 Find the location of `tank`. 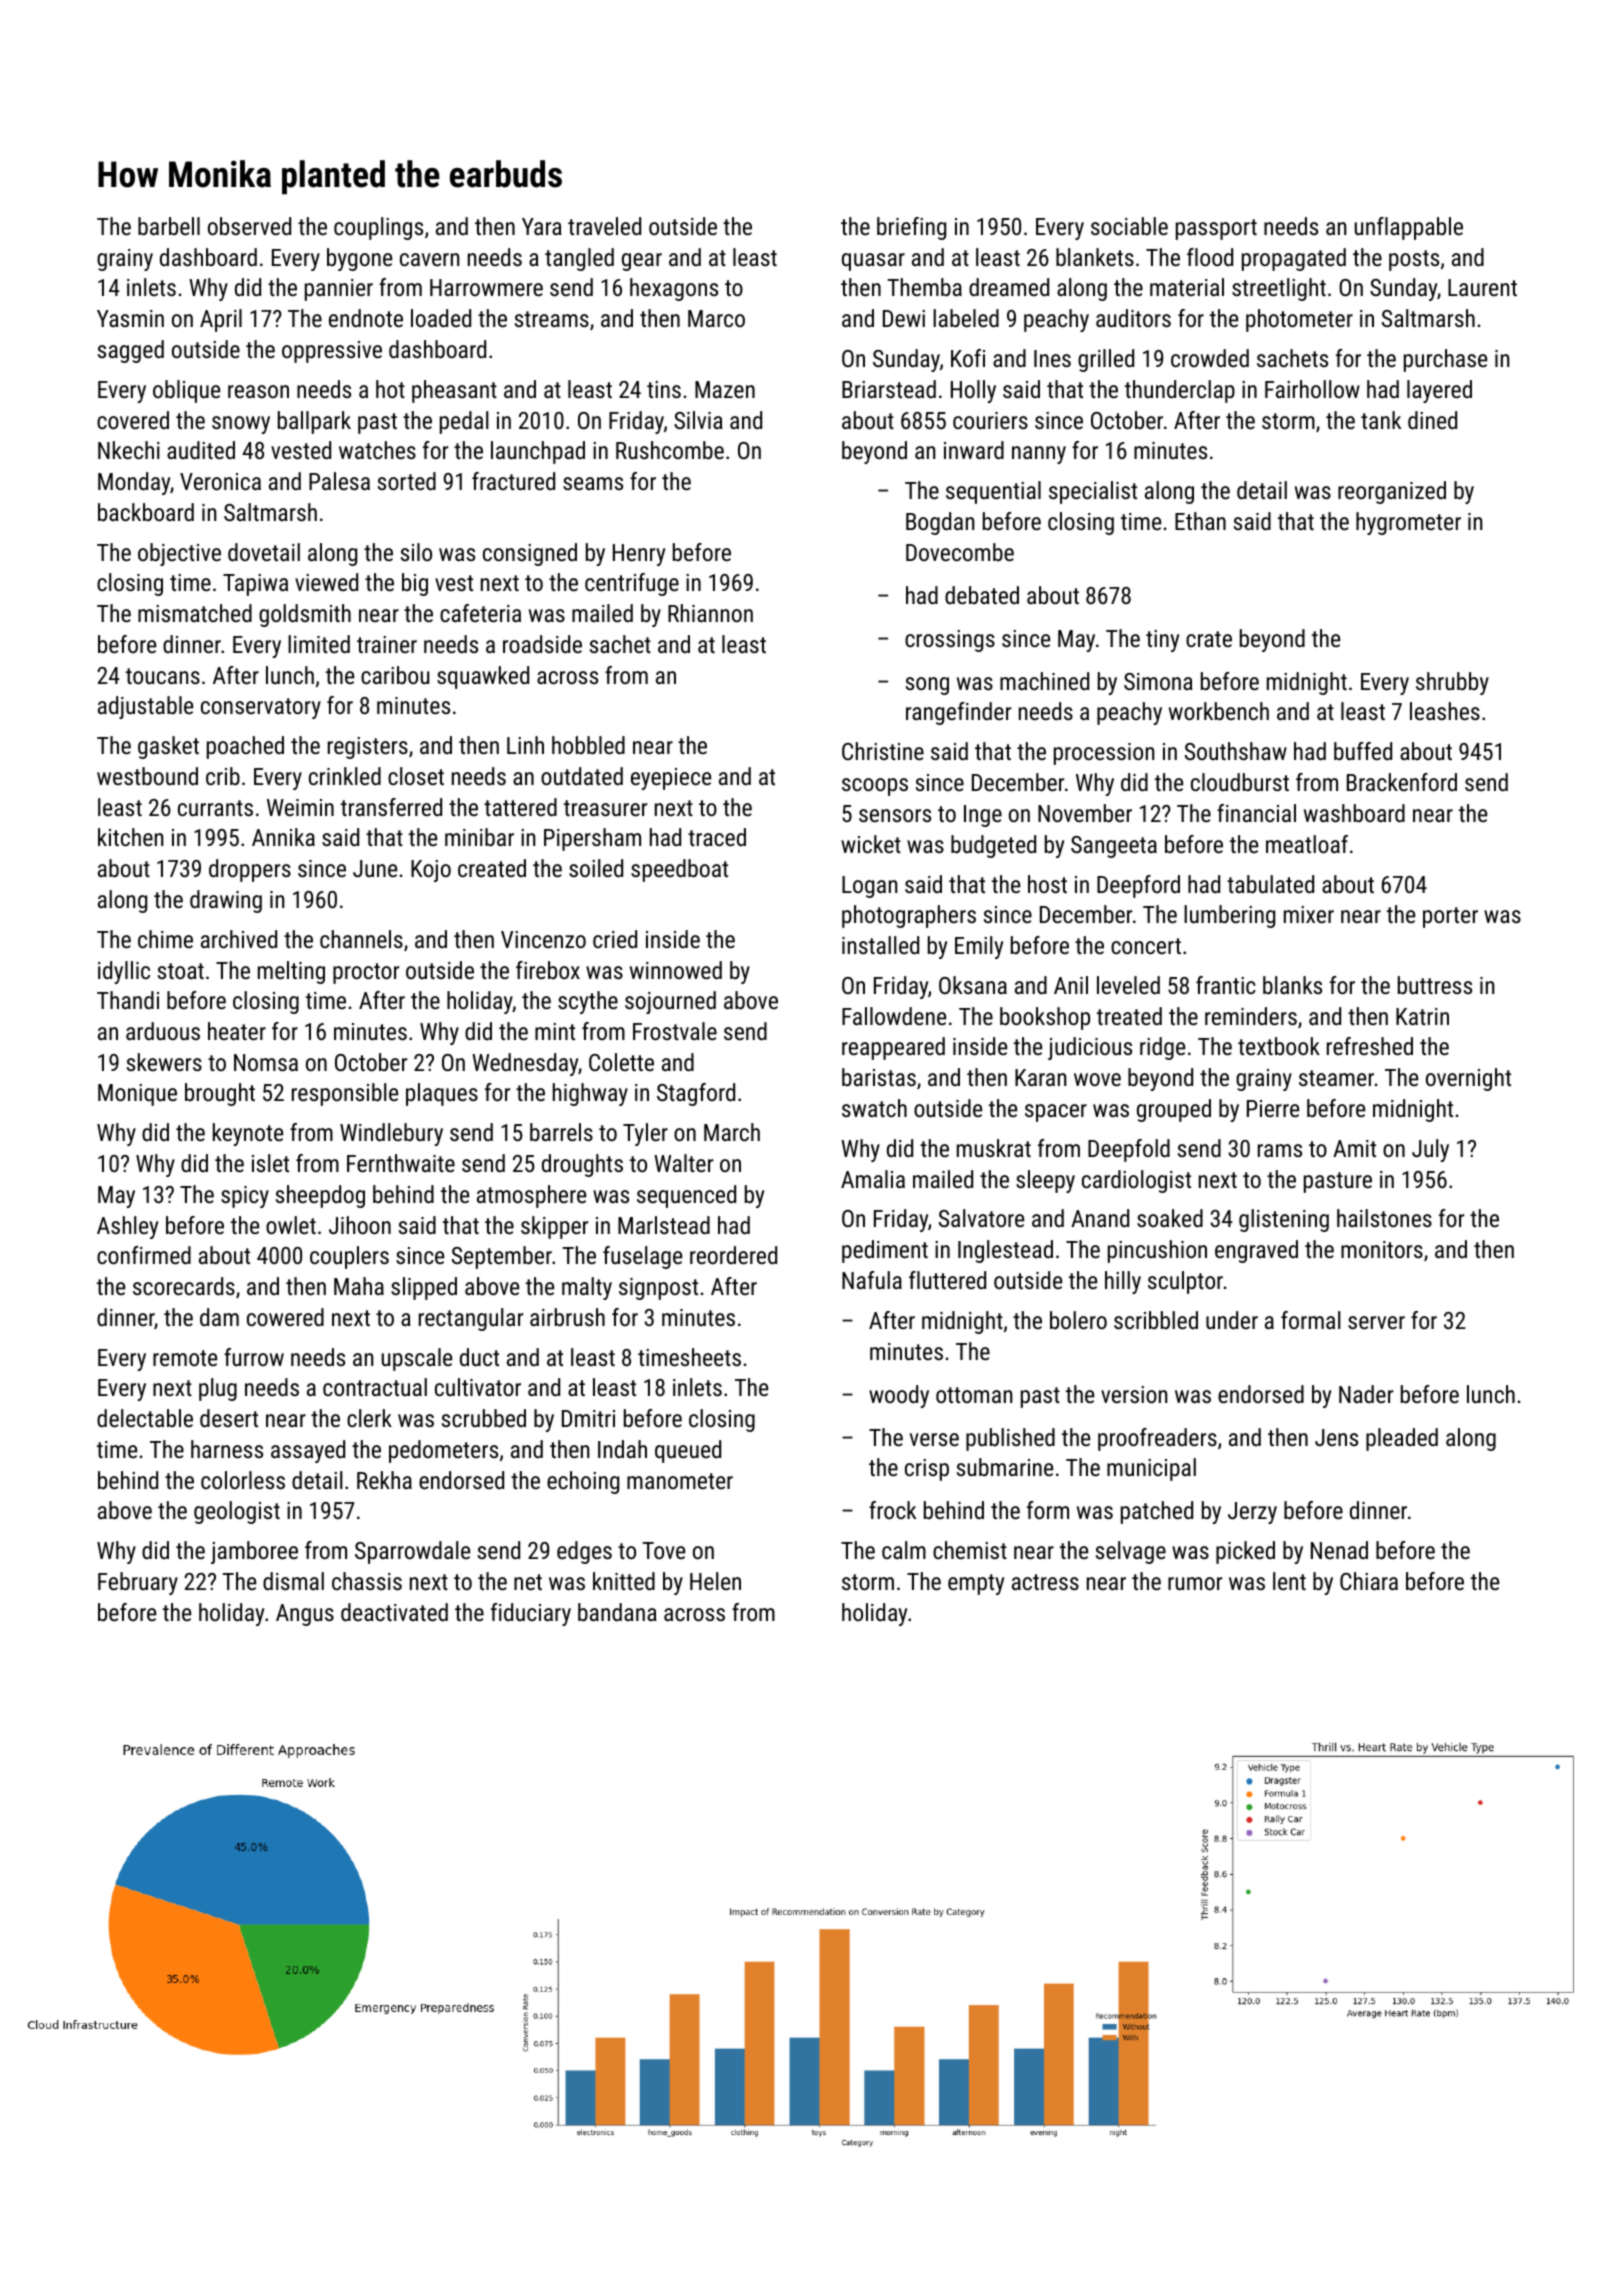

tank is located at coordinates (1381, 420).
